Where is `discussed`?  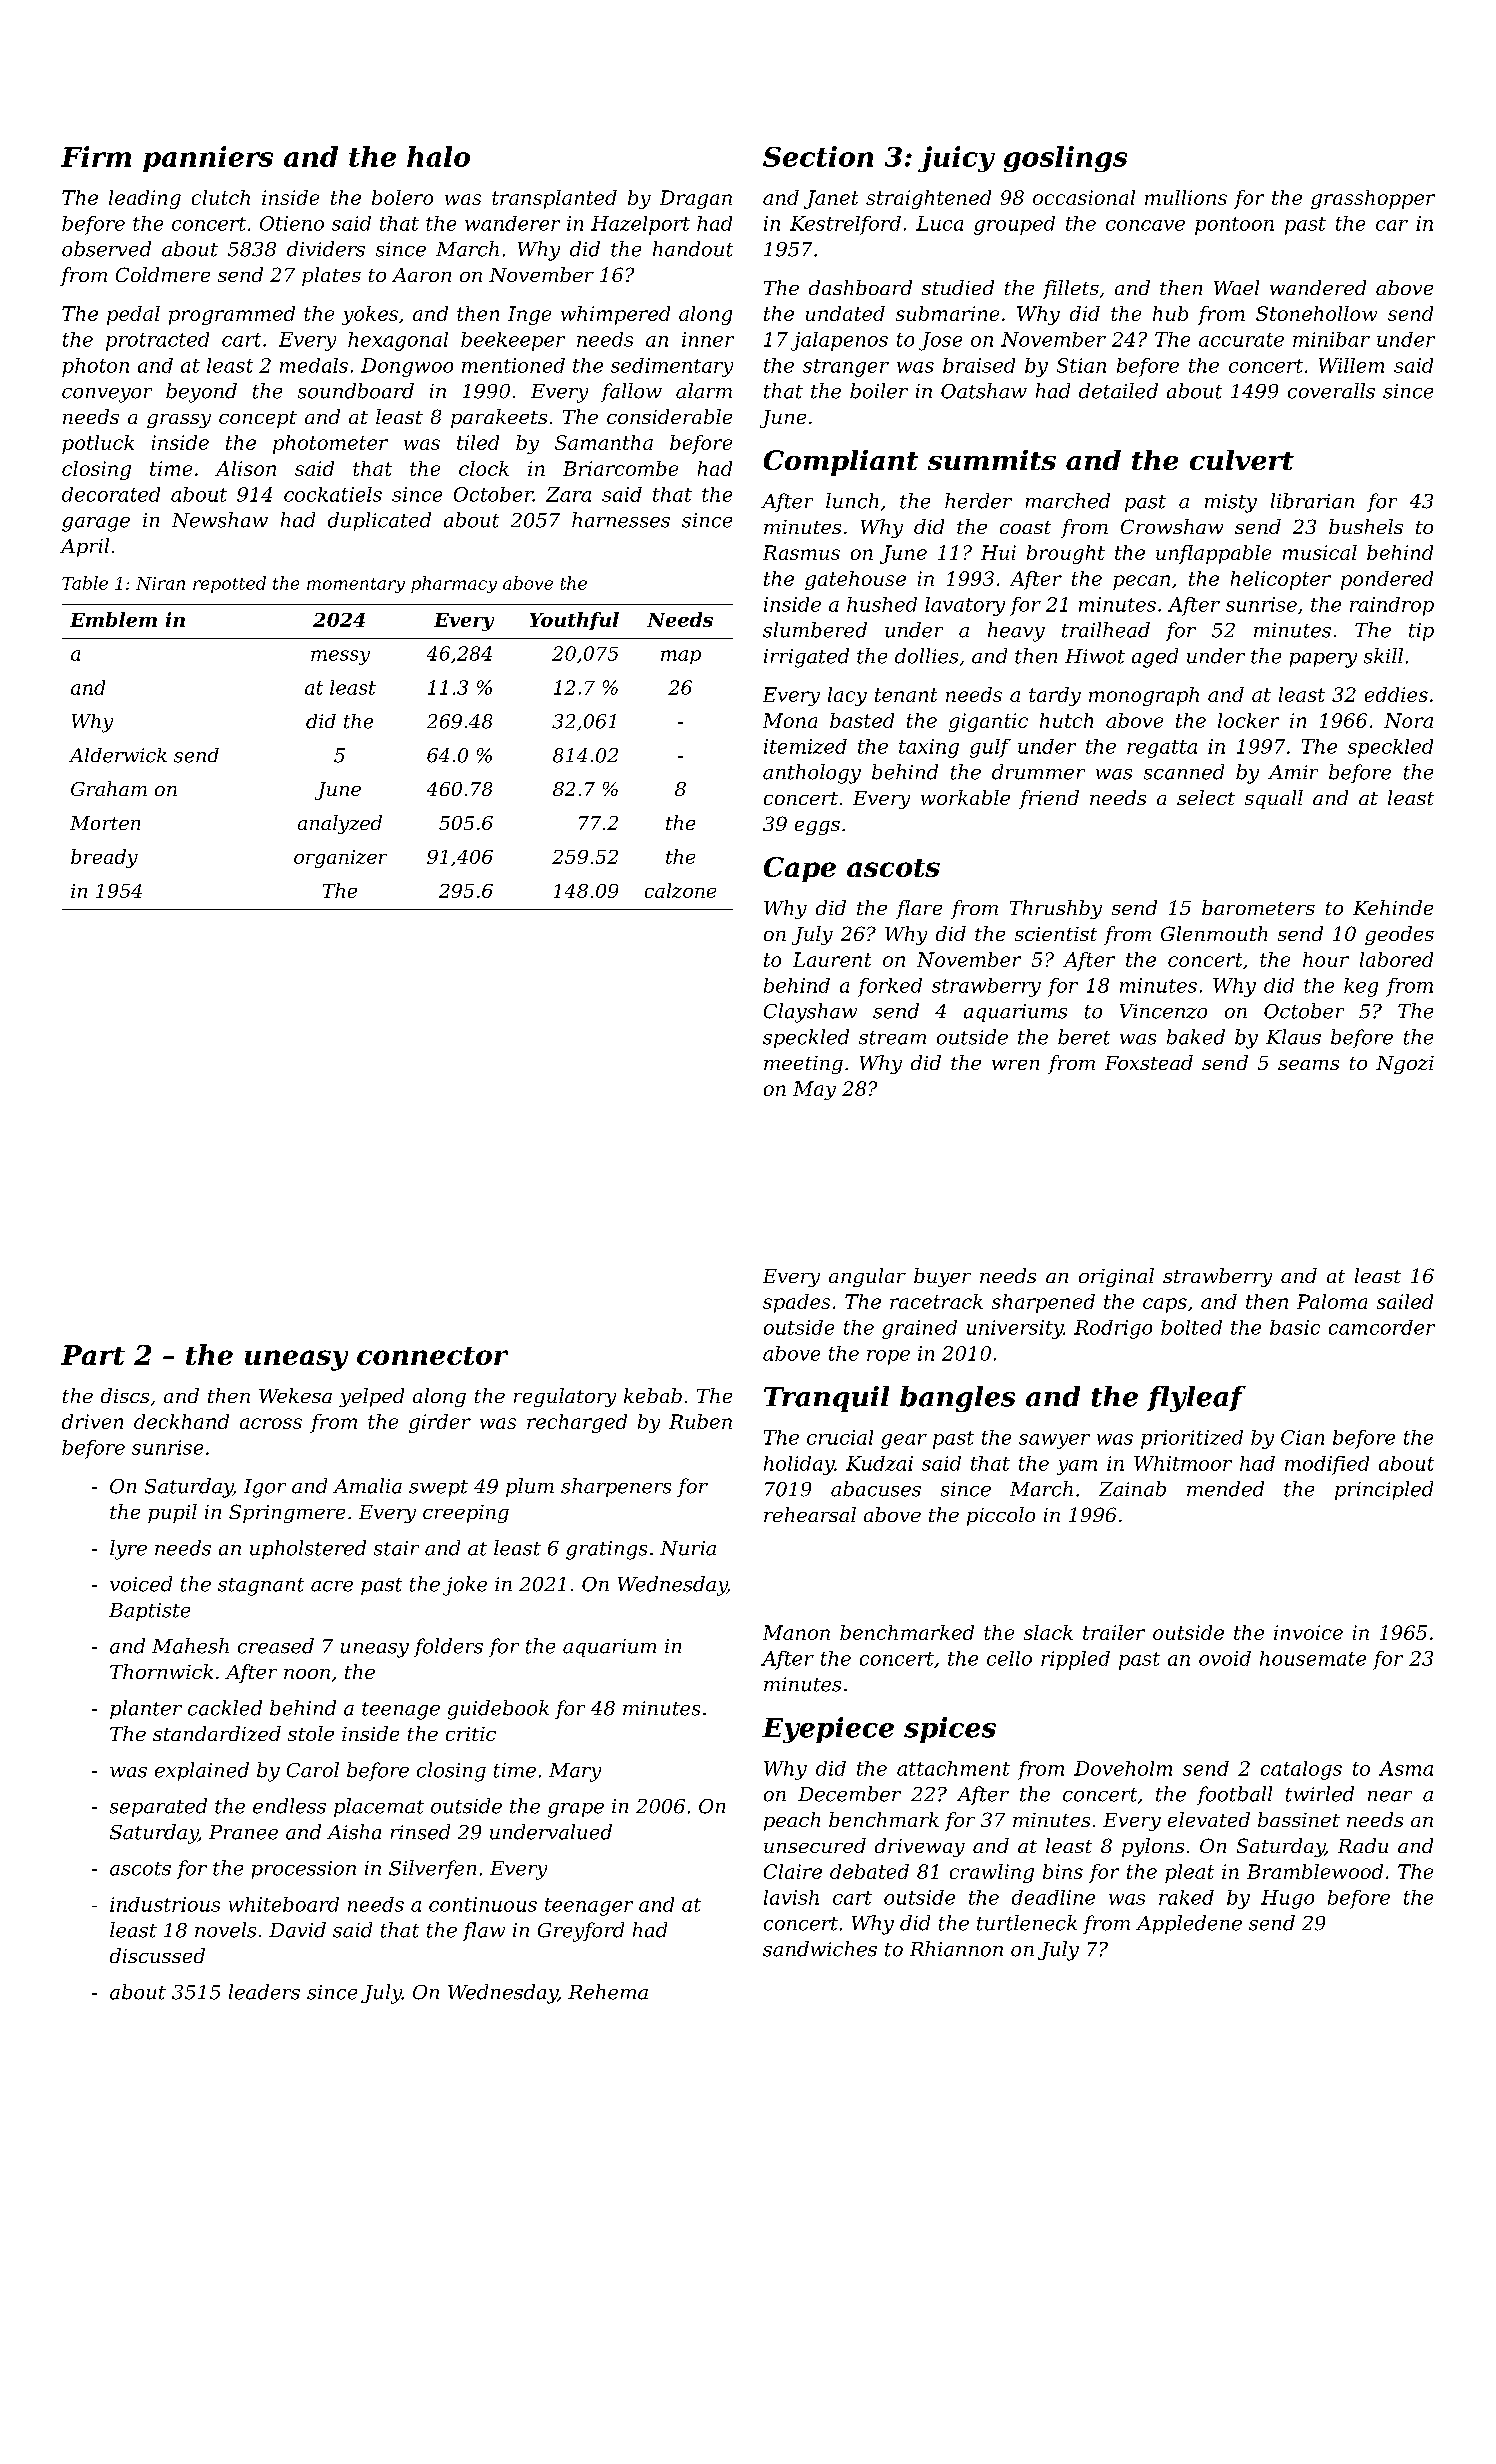
discussed is located at coordinates (157, 1955).
